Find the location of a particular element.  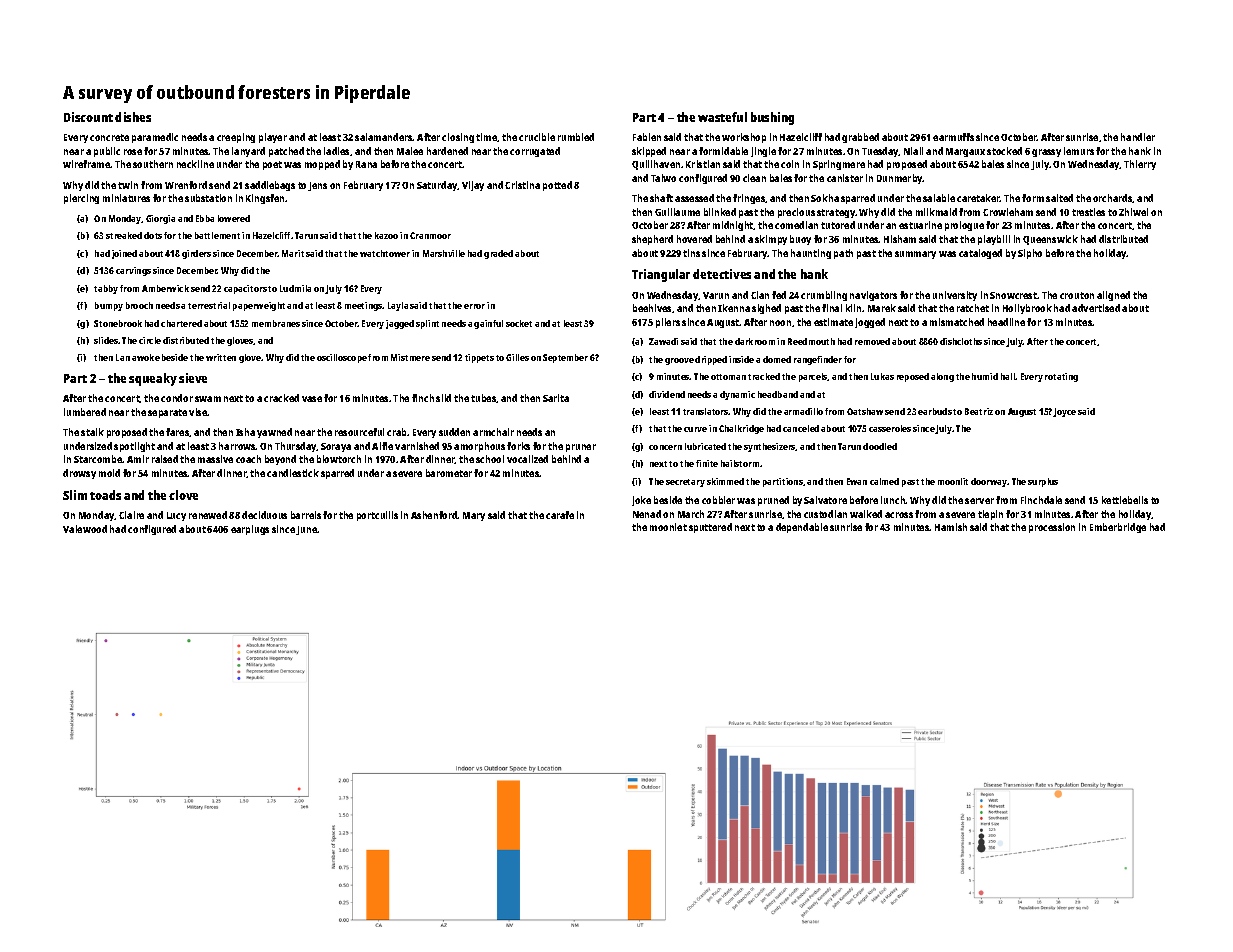

yawned is located at coordinates (274, 433).
